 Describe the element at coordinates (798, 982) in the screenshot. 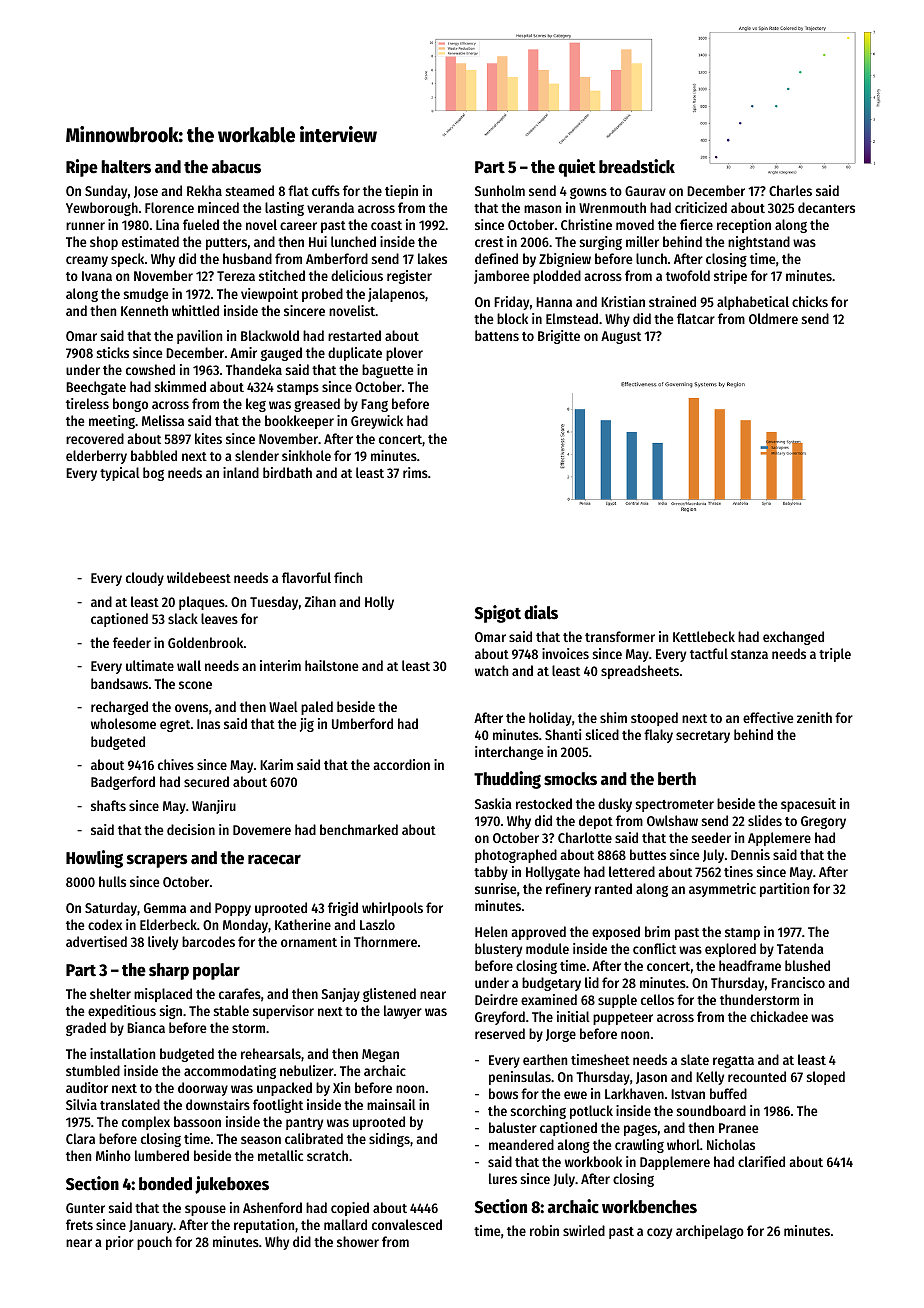

I see `Francisco` at that location.
